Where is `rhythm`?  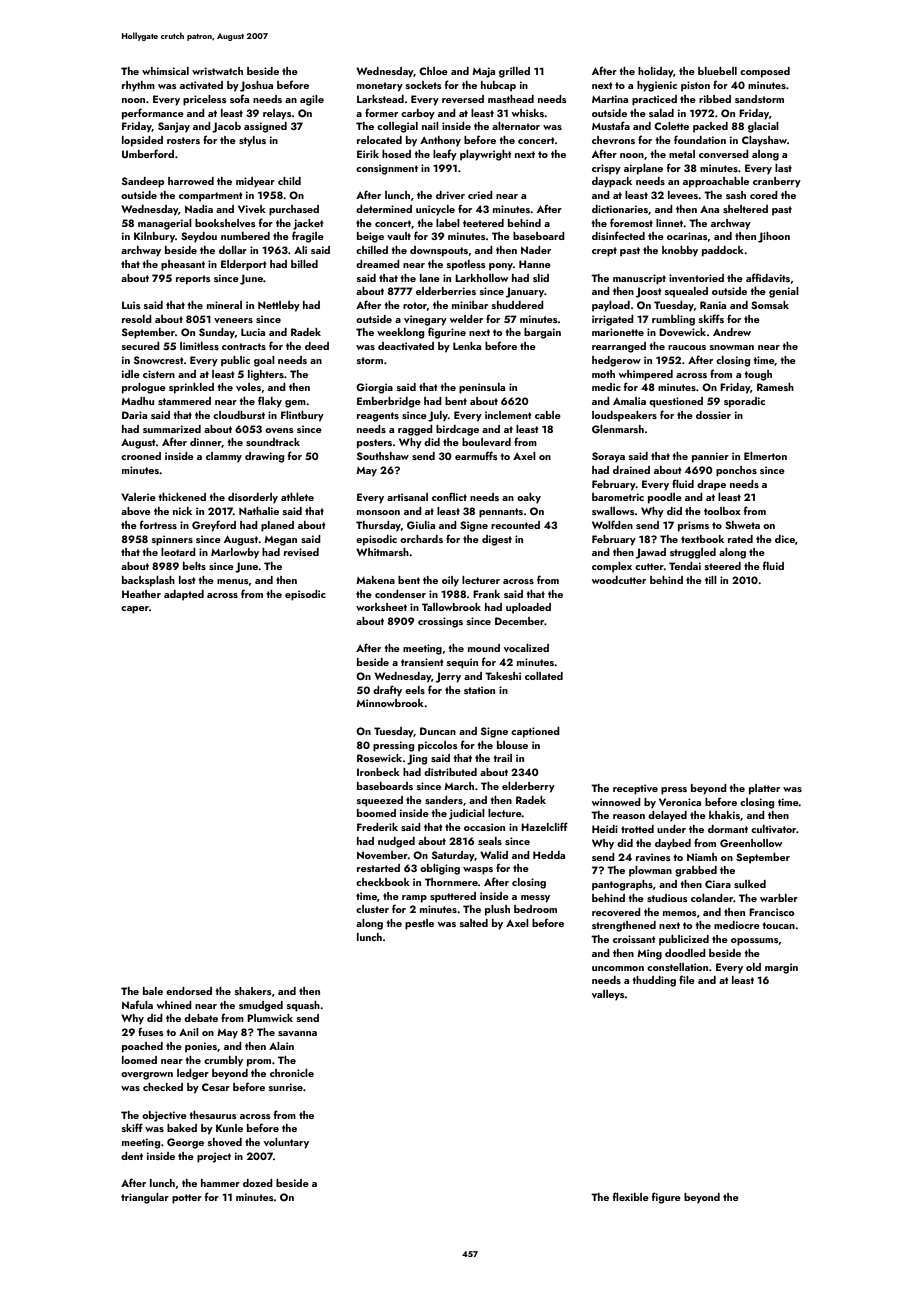
rhythm is located at coordinates (138, 86).
